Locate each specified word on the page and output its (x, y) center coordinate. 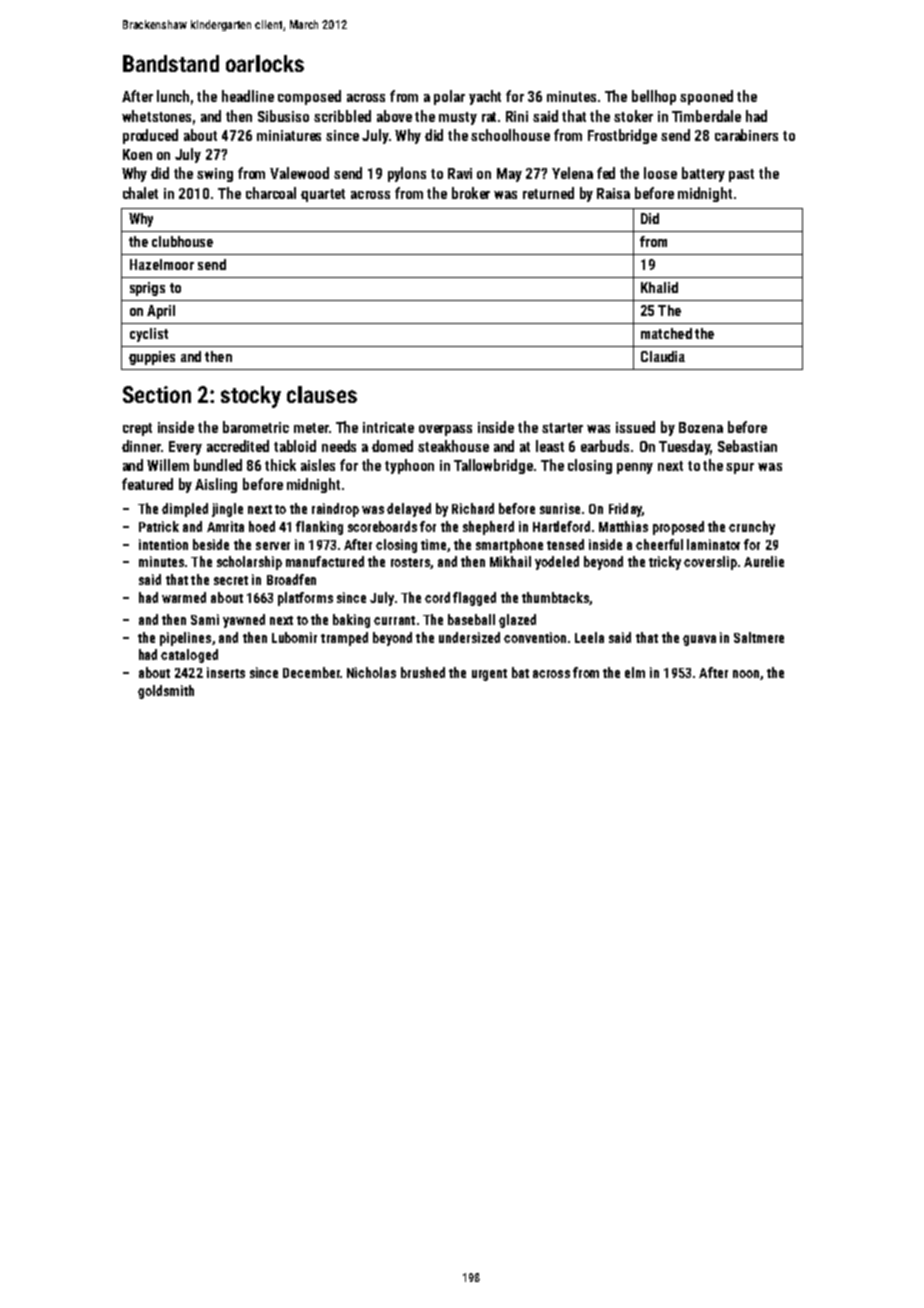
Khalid (659, 287)
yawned (244, 621)
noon (746, 674)
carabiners (746, 135)
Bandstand (171, 63)
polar (449, 97)
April (161, 312)
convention (535, 637)
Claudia (663, 356)
